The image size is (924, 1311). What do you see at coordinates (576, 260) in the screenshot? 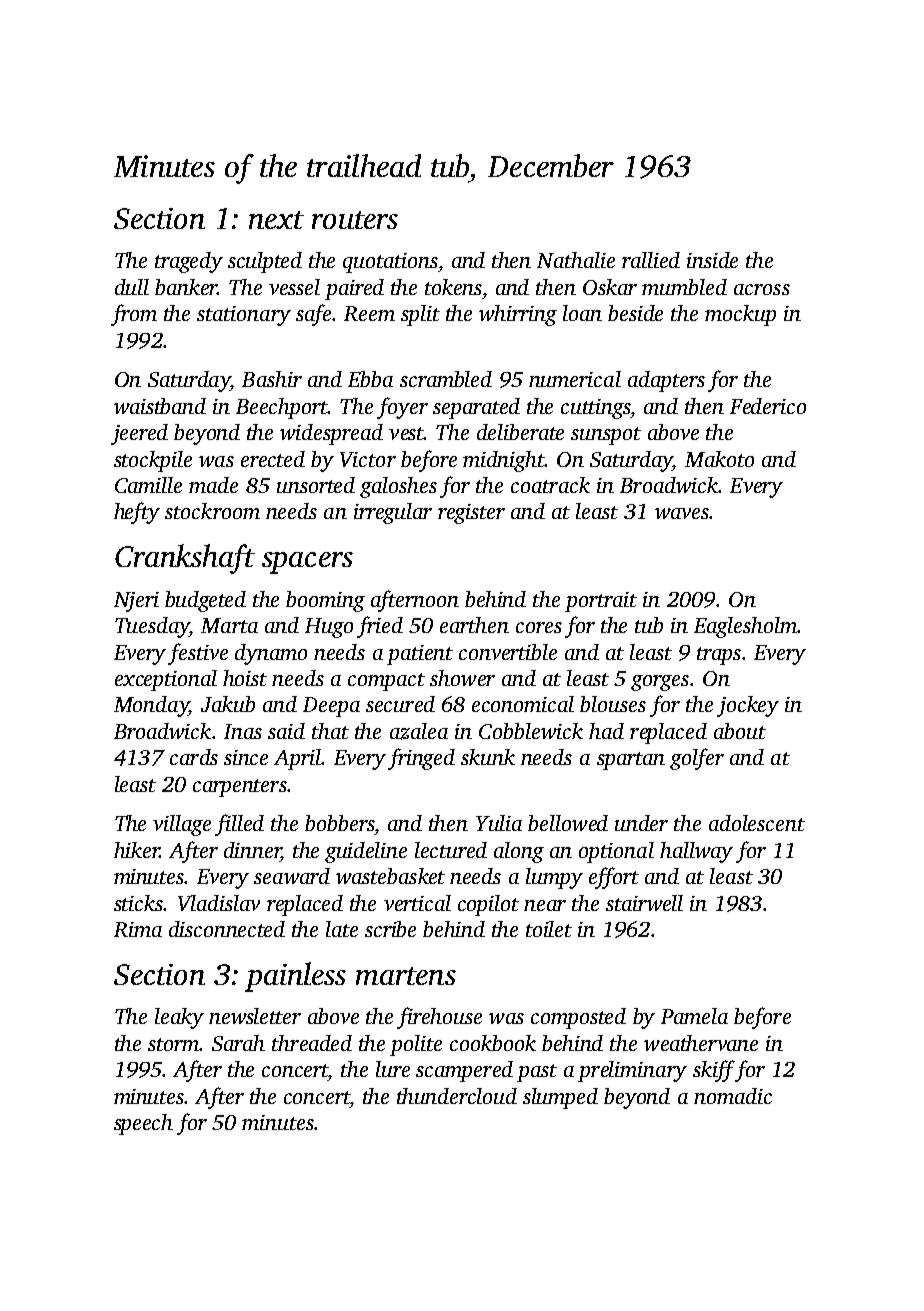
I see `Nathalie` at bounding box center [576, 260].
